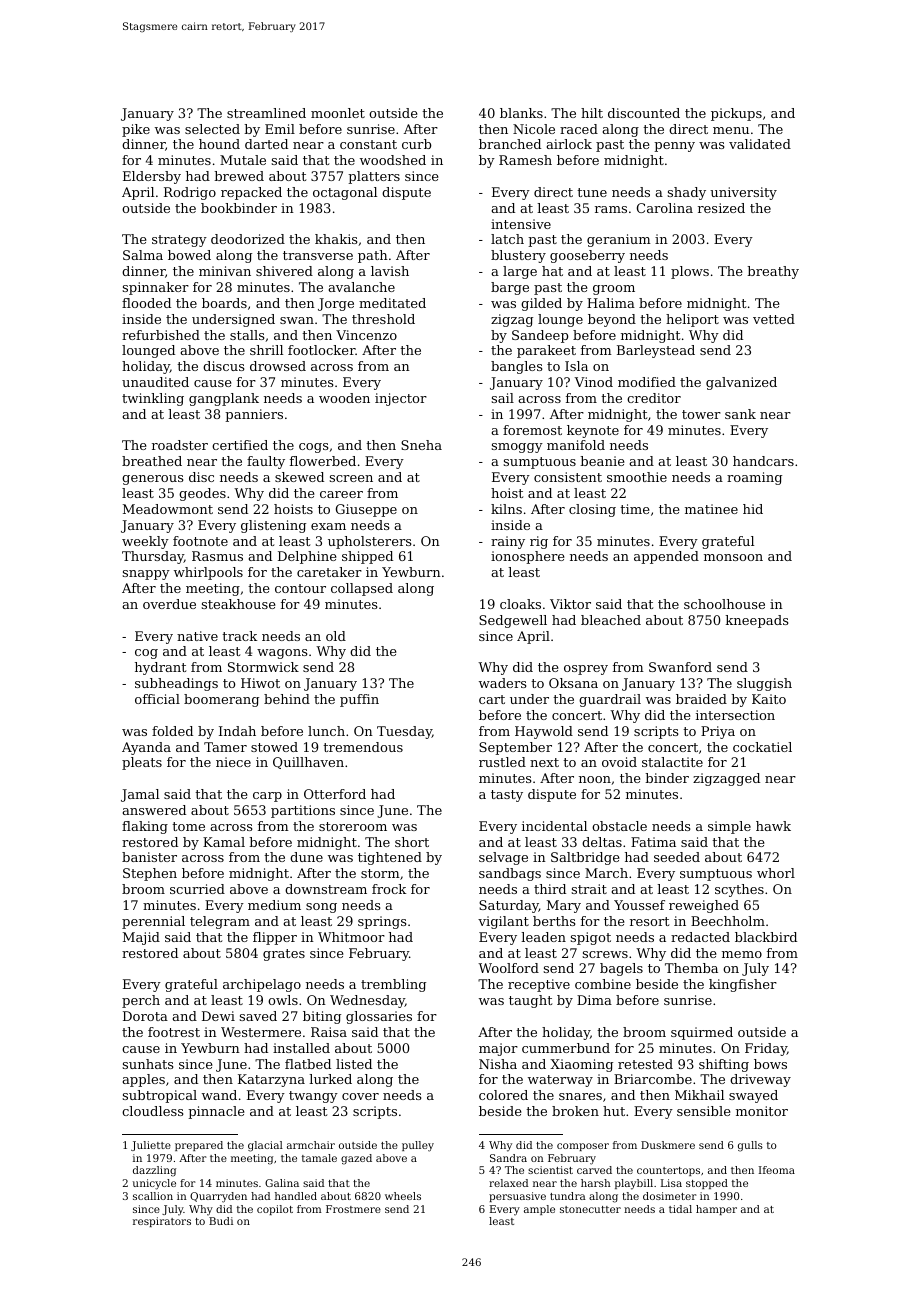  What do you see at coordinates (212, 129) in the page?
I see `selected` at bounding box center [212, 129].
